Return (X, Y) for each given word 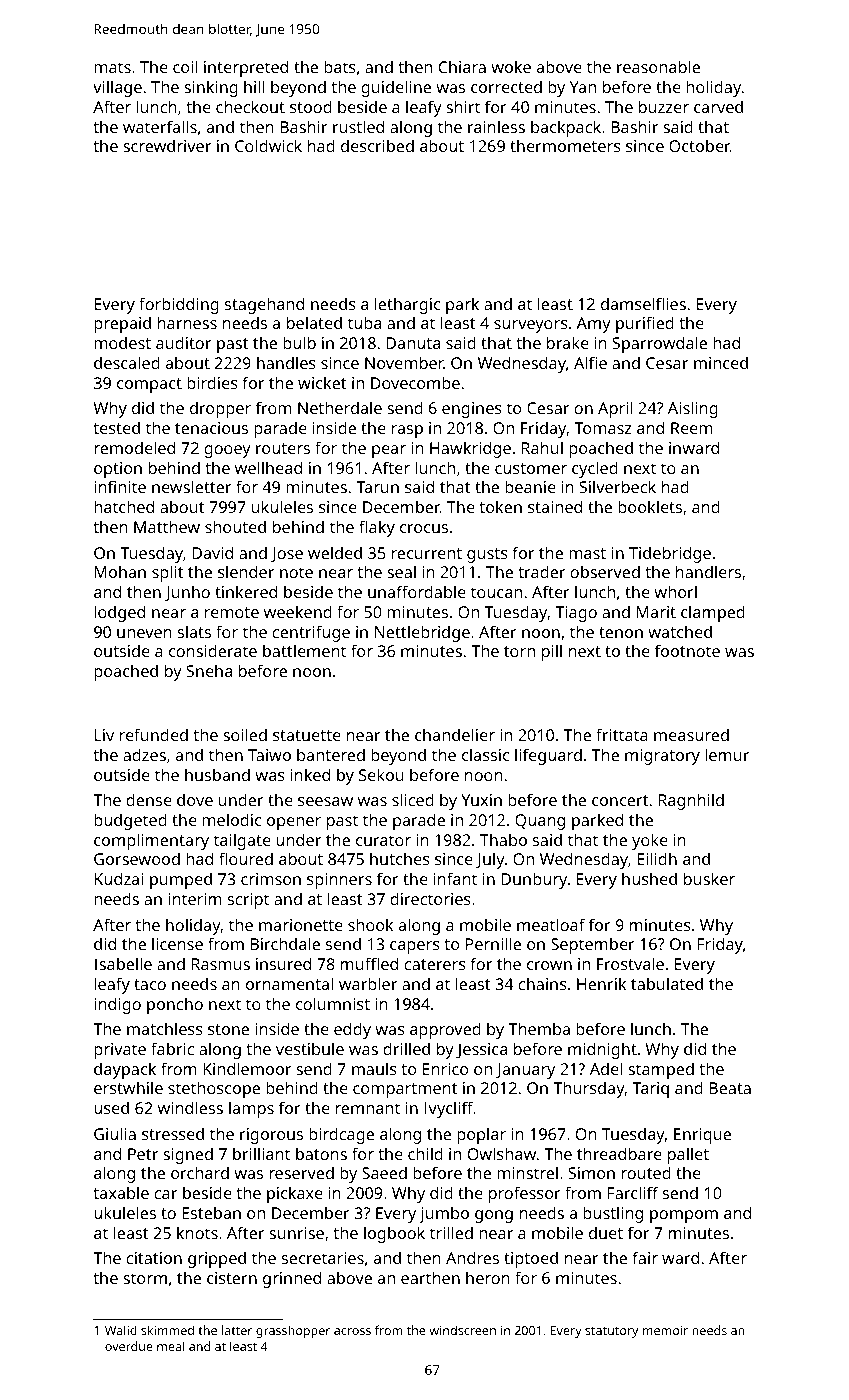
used (111, 1107)
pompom (684, 1216)
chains (542, 983)
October (699, 145)
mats (112, 67)
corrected (506, 86)
